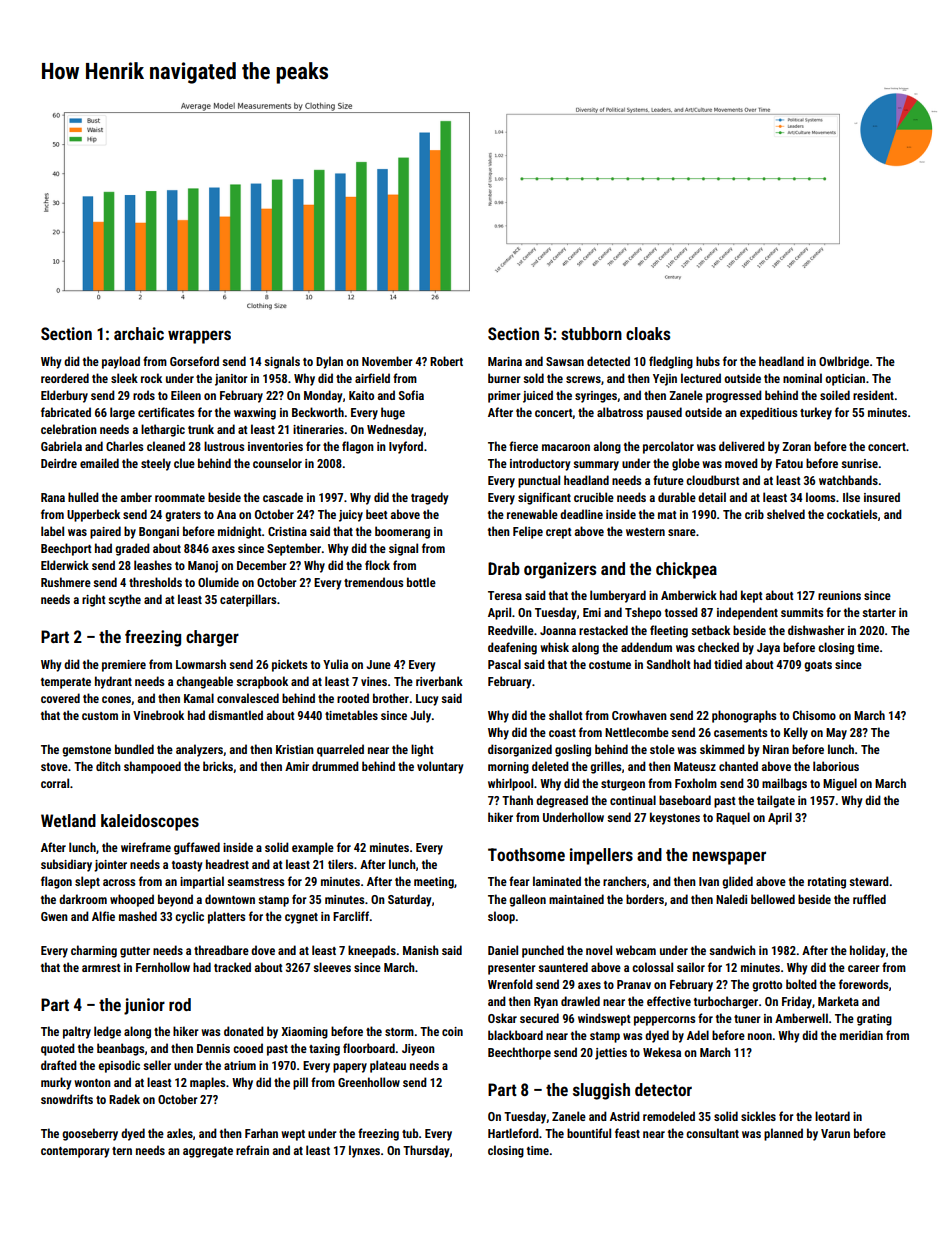 The width and height of the page is (952, 1233). Describe the element at coordinates (816, 630) in the page. I see `dishwasher` at that location.
